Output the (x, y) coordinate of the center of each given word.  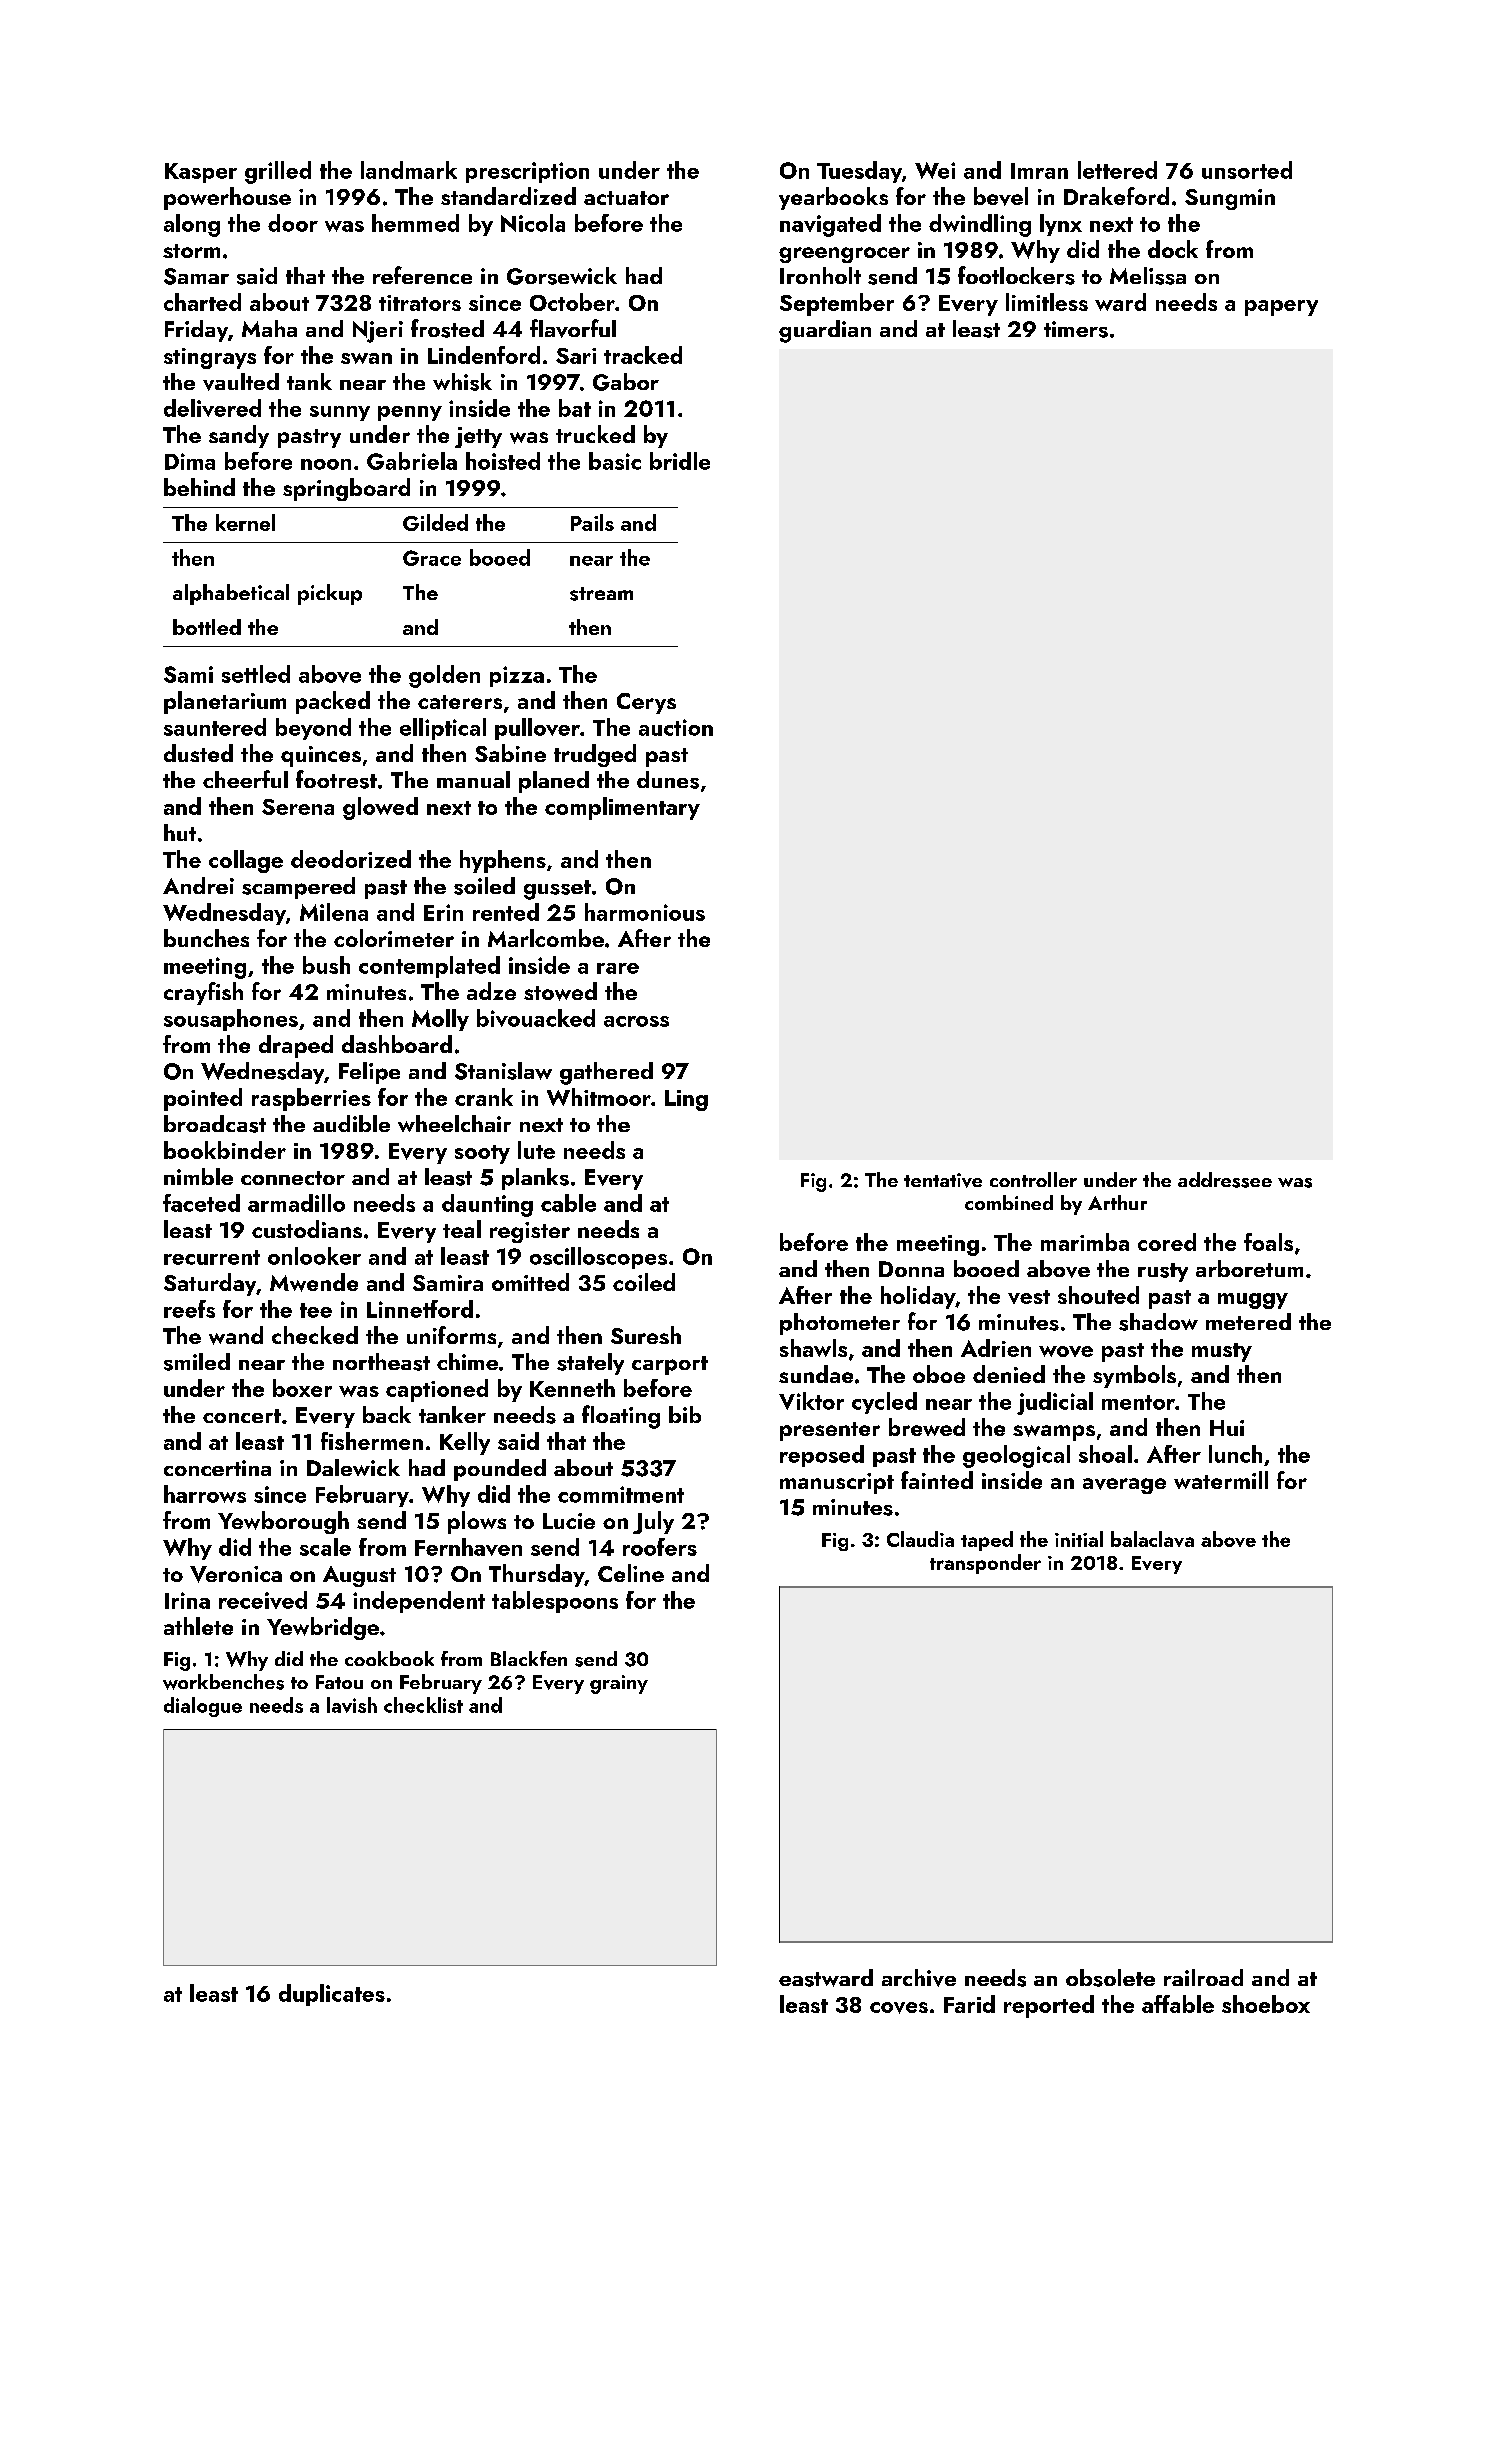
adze (491, 991)
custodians (307, 1229)
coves (899, 2008)
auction (676, 727)
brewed (927, 1427)
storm (191, 251)
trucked (595, 434)
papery (1281, 308)
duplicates (332, 1995)
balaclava (1152, 1539)
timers (1076, 329)
